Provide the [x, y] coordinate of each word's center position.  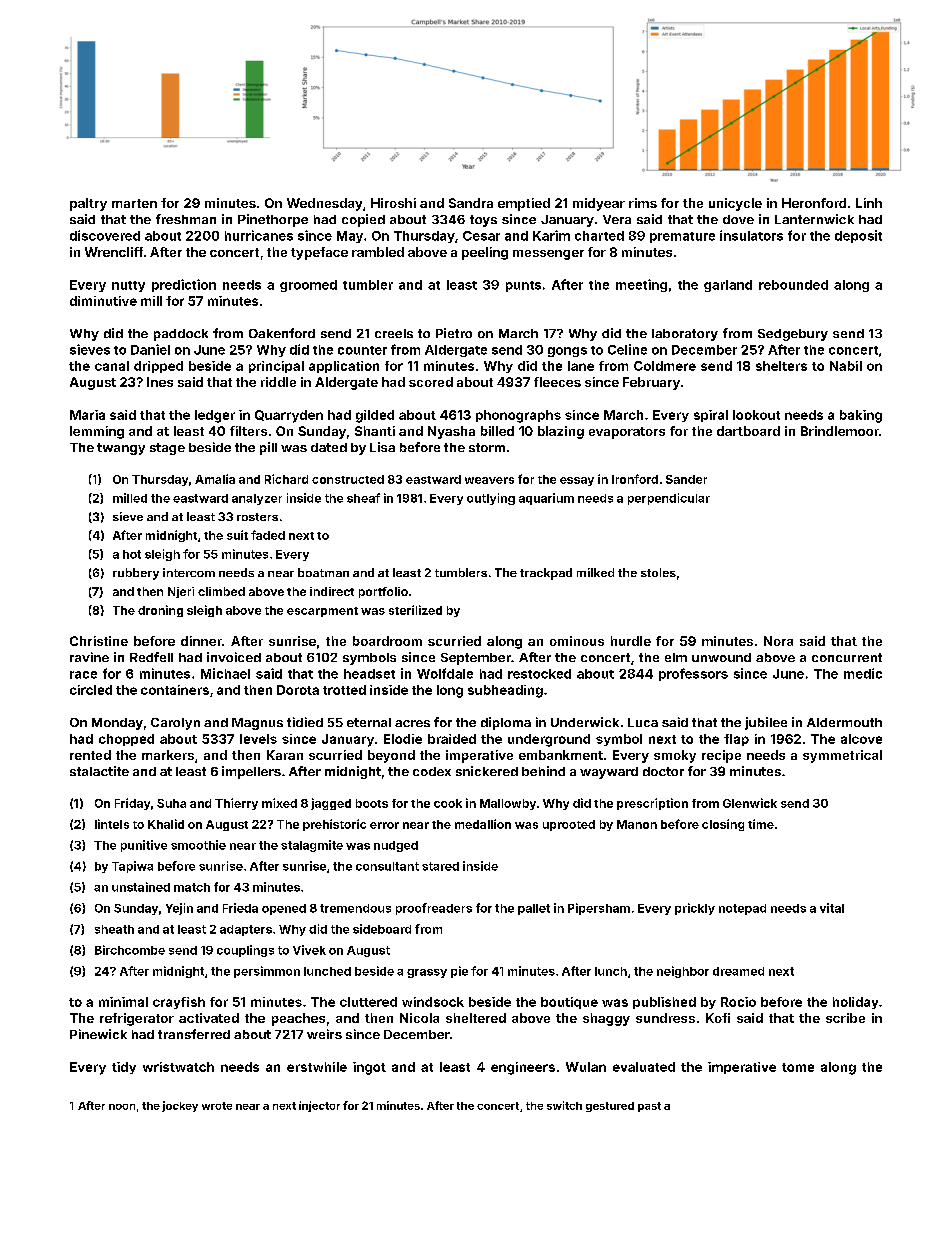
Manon [637, 824]
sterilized [415, 610]
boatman [323, 572]
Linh [869, 203]
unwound [721, 657]
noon [122, 1107]
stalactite [99, 771]
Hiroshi [393, 203]
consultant [387, 866]
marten [134, 203]
